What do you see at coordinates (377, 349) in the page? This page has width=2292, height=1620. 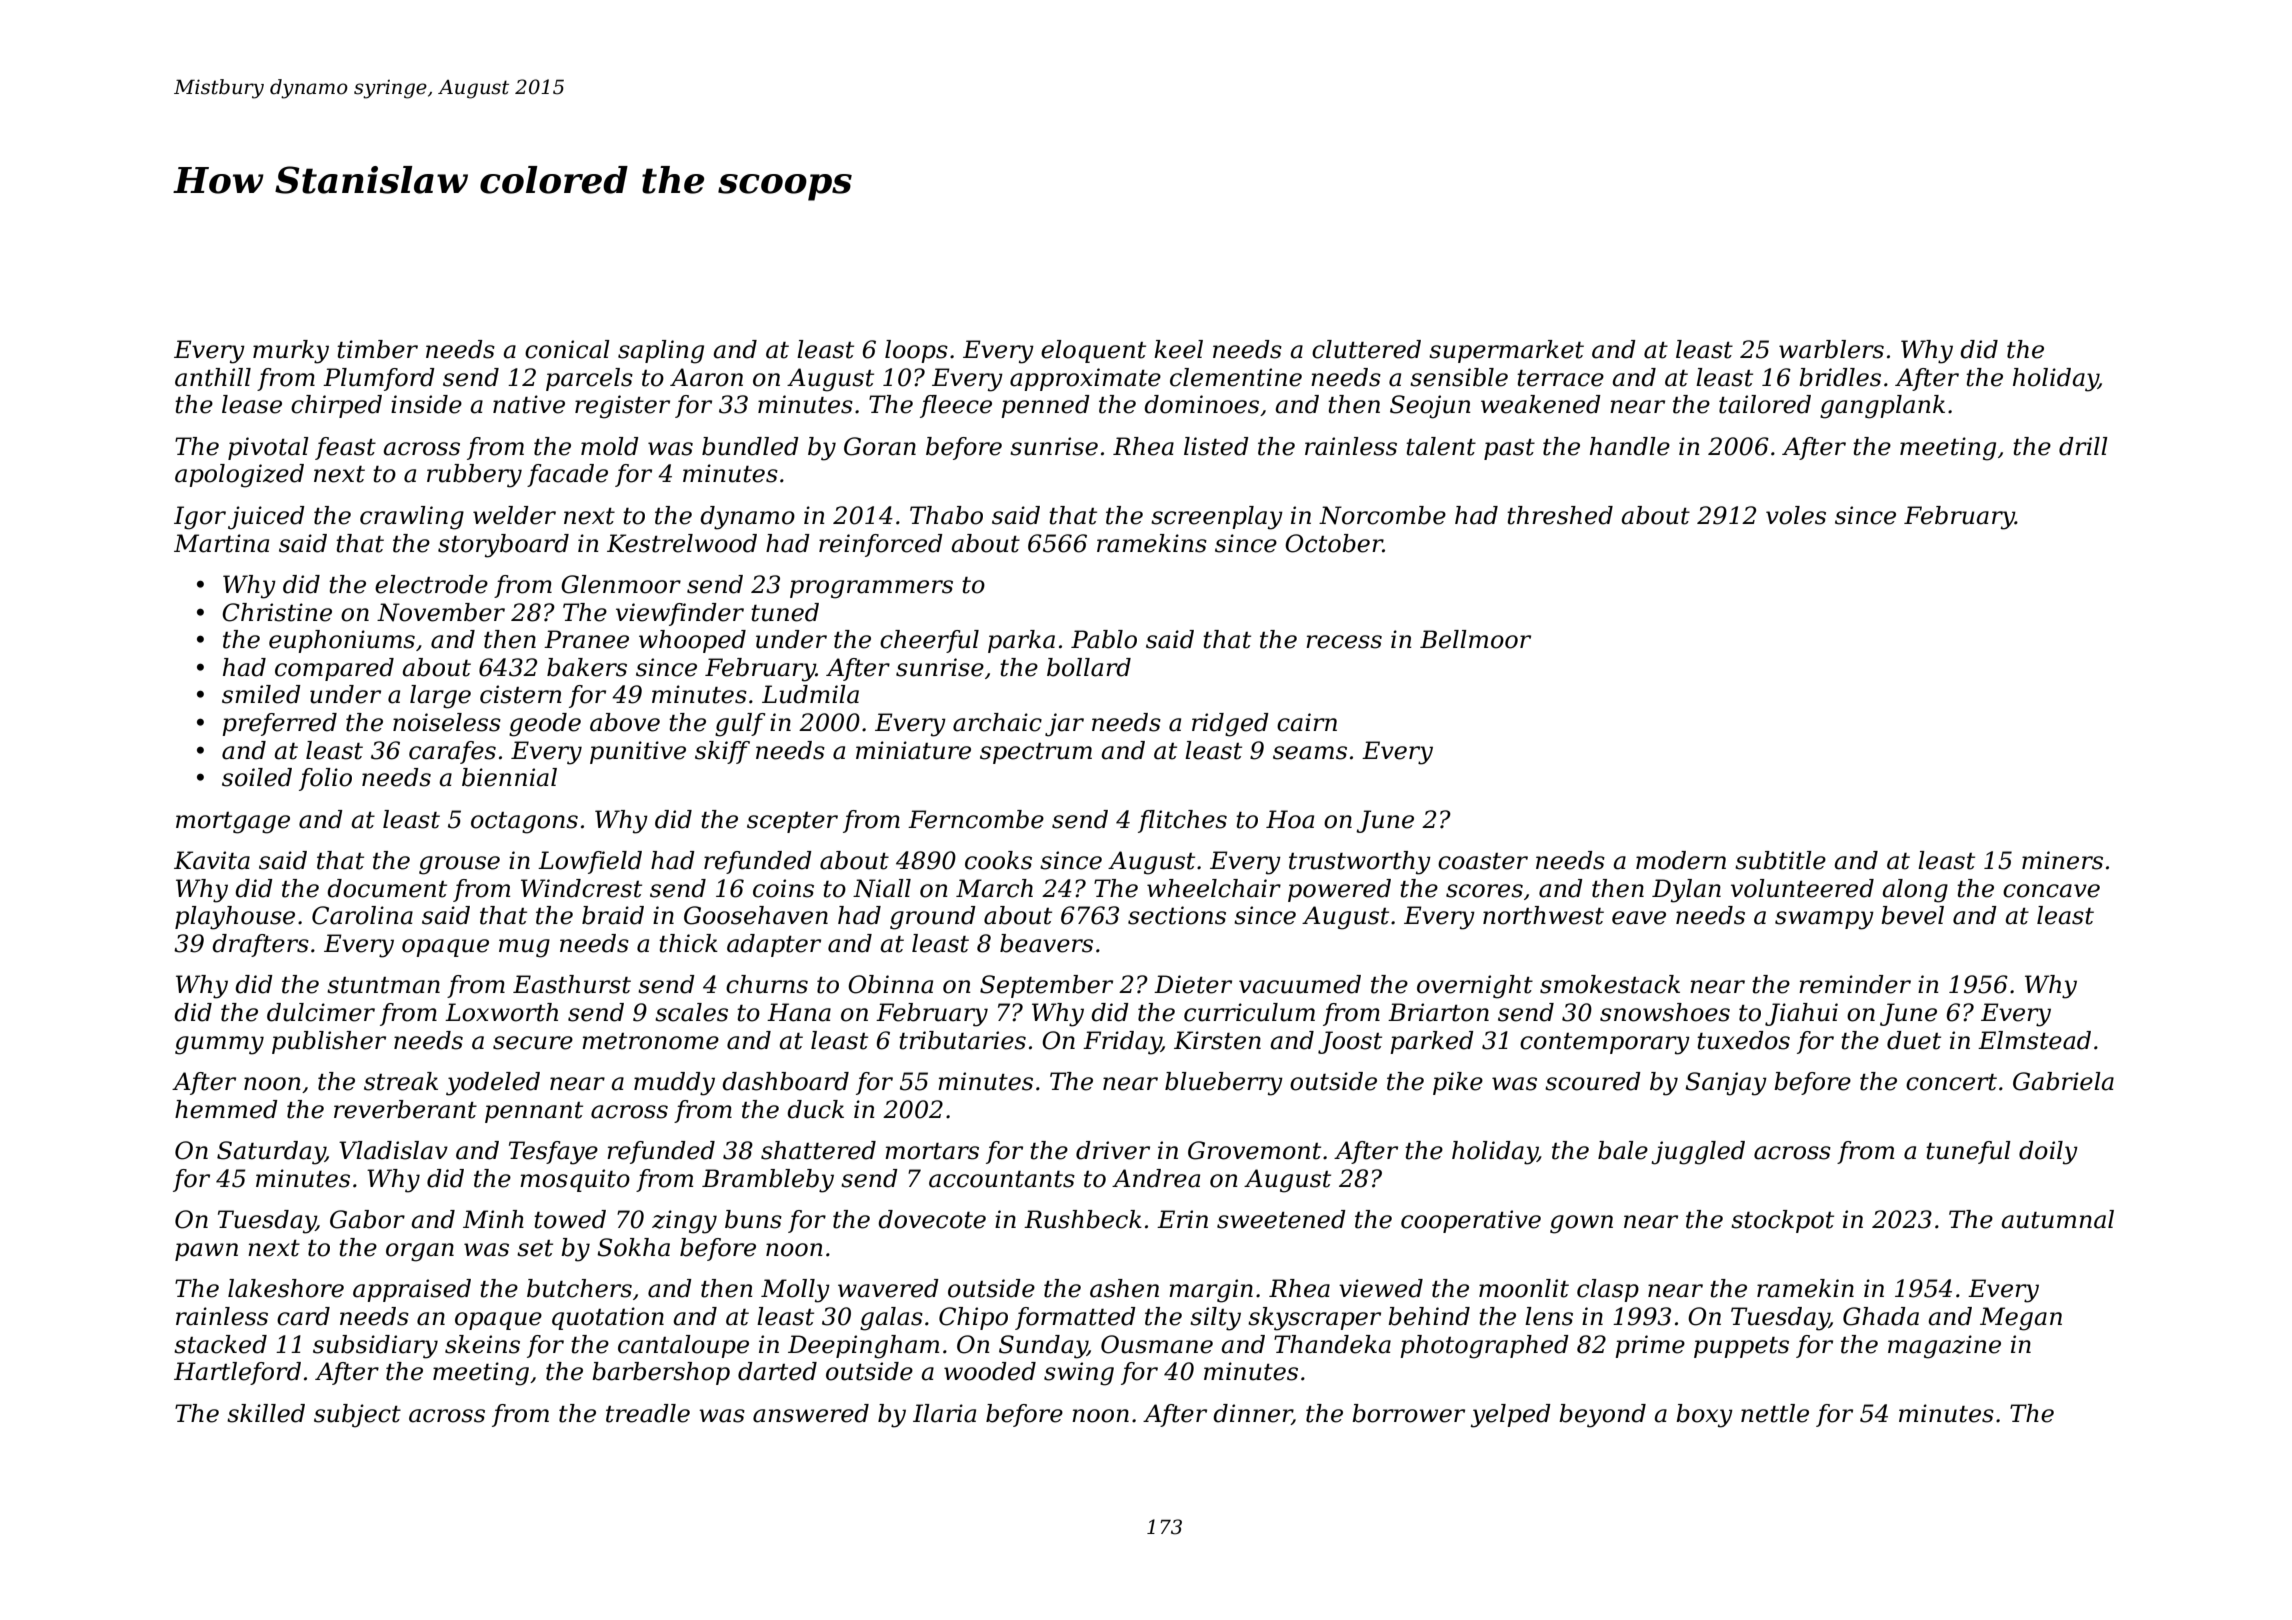 I see `timber` at bounding box center [377, 349].
